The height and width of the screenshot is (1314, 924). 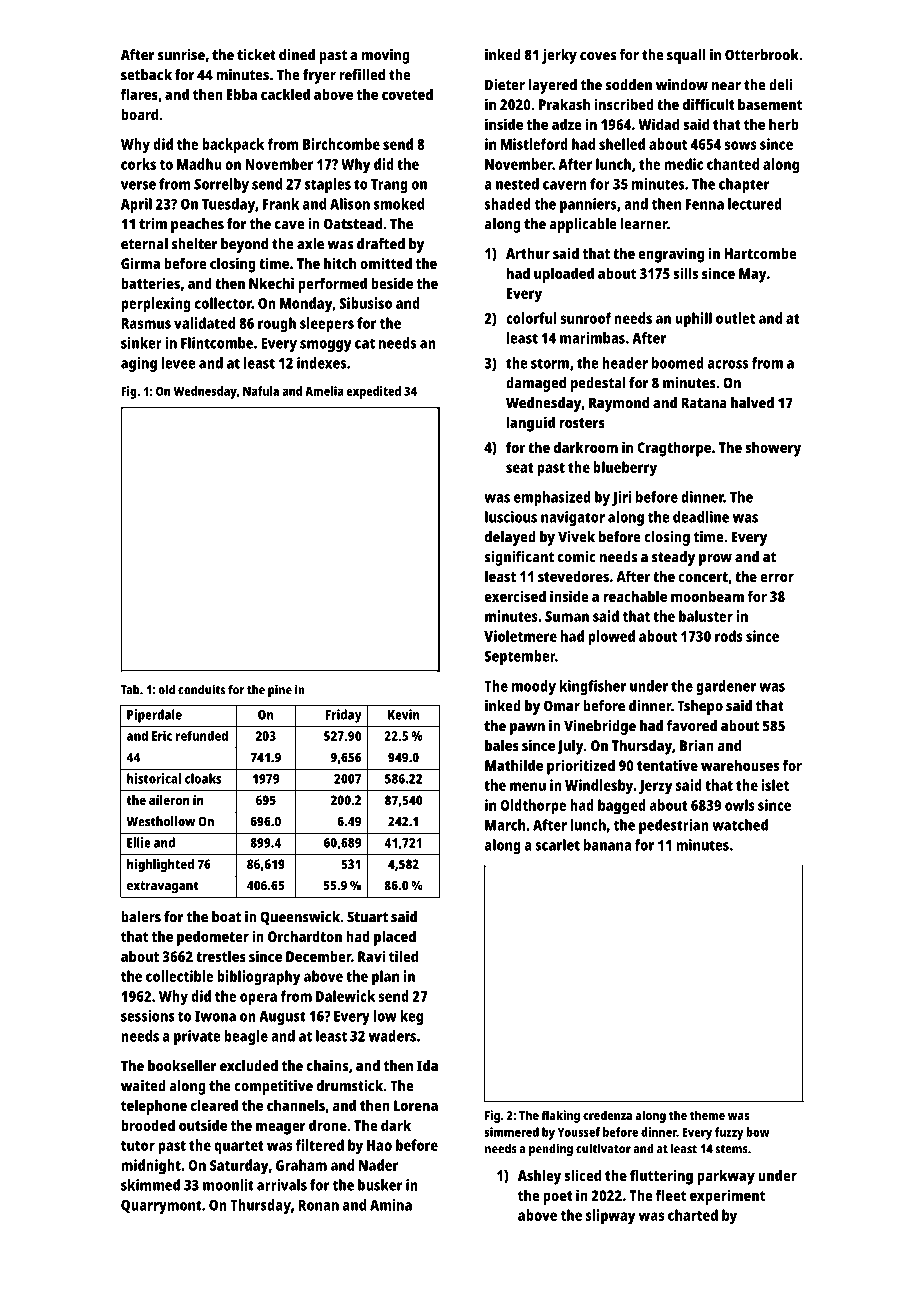 What do you see at coordinates (403, 714) in the screenshot?
I see `Kevin` at bounding box center [403, 714].
